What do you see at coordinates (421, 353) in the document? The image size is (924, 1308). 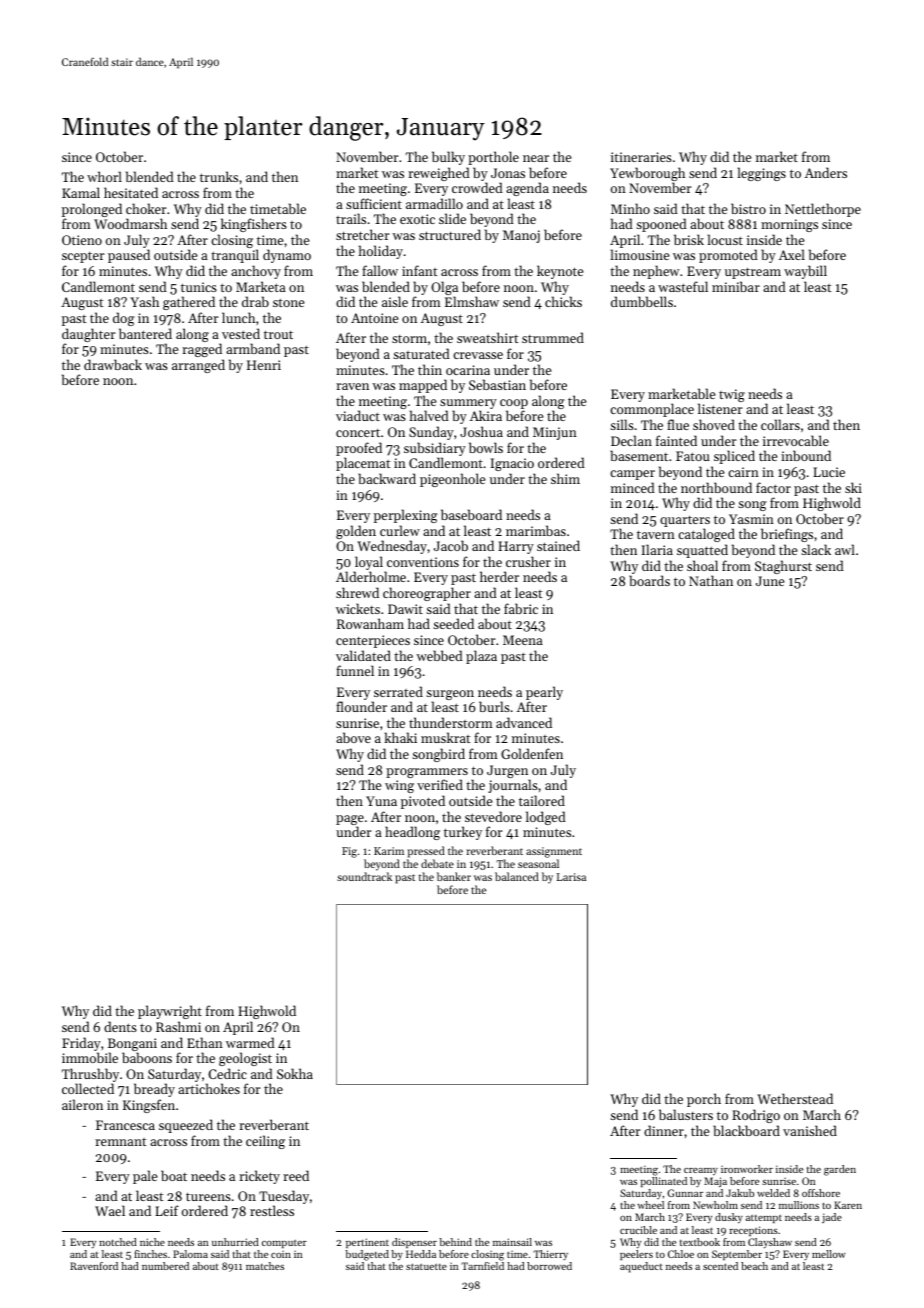 I see `saturated` at bounding box center [421, 353].
